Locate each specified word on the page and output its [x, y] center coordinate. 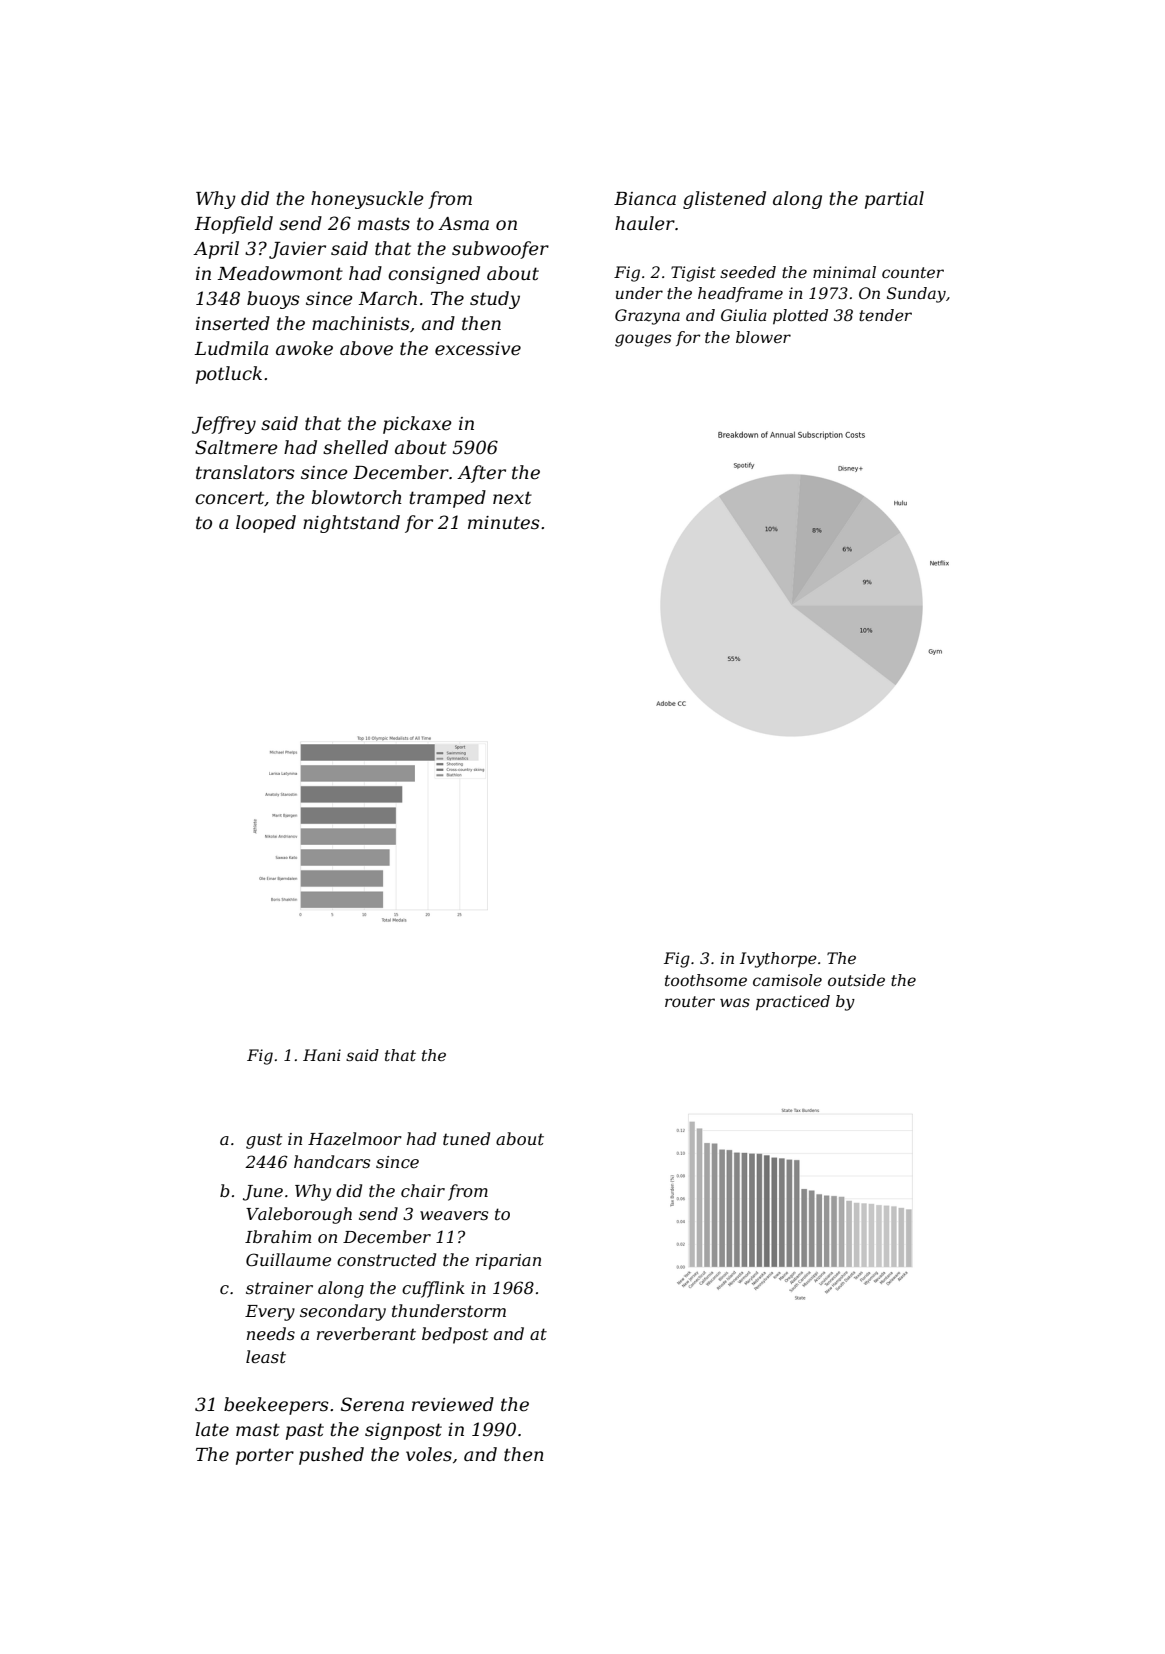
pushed [331, 1456]
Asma [463, 224]
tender [885, 315]
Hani [322, 1055]
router [690, 1001]
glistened [724, 200]
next [512, 498]
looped [266, 524]
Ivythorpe [778, 960]
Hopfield [233, 225]
